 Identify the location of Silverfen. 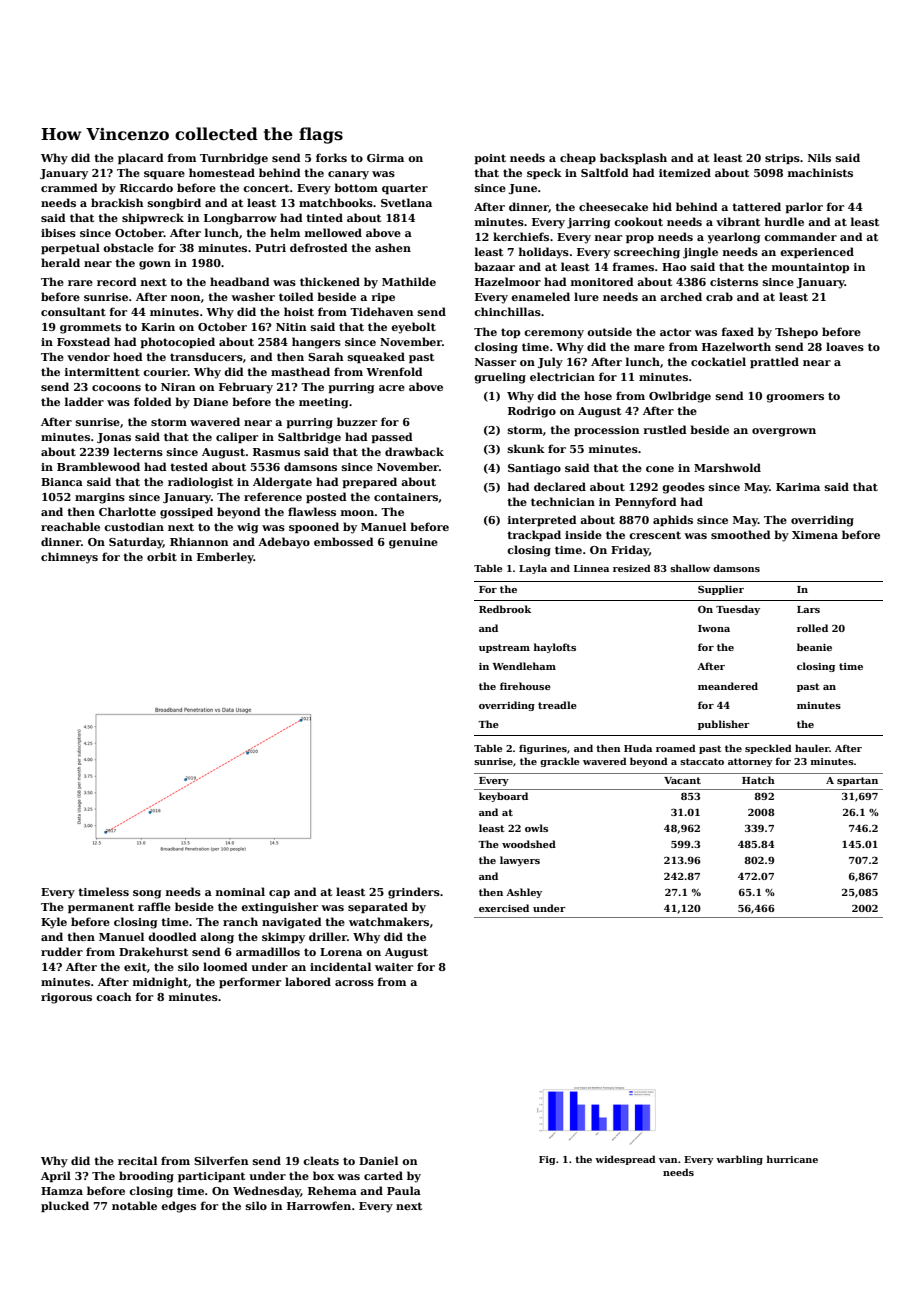
(221, 1160).
